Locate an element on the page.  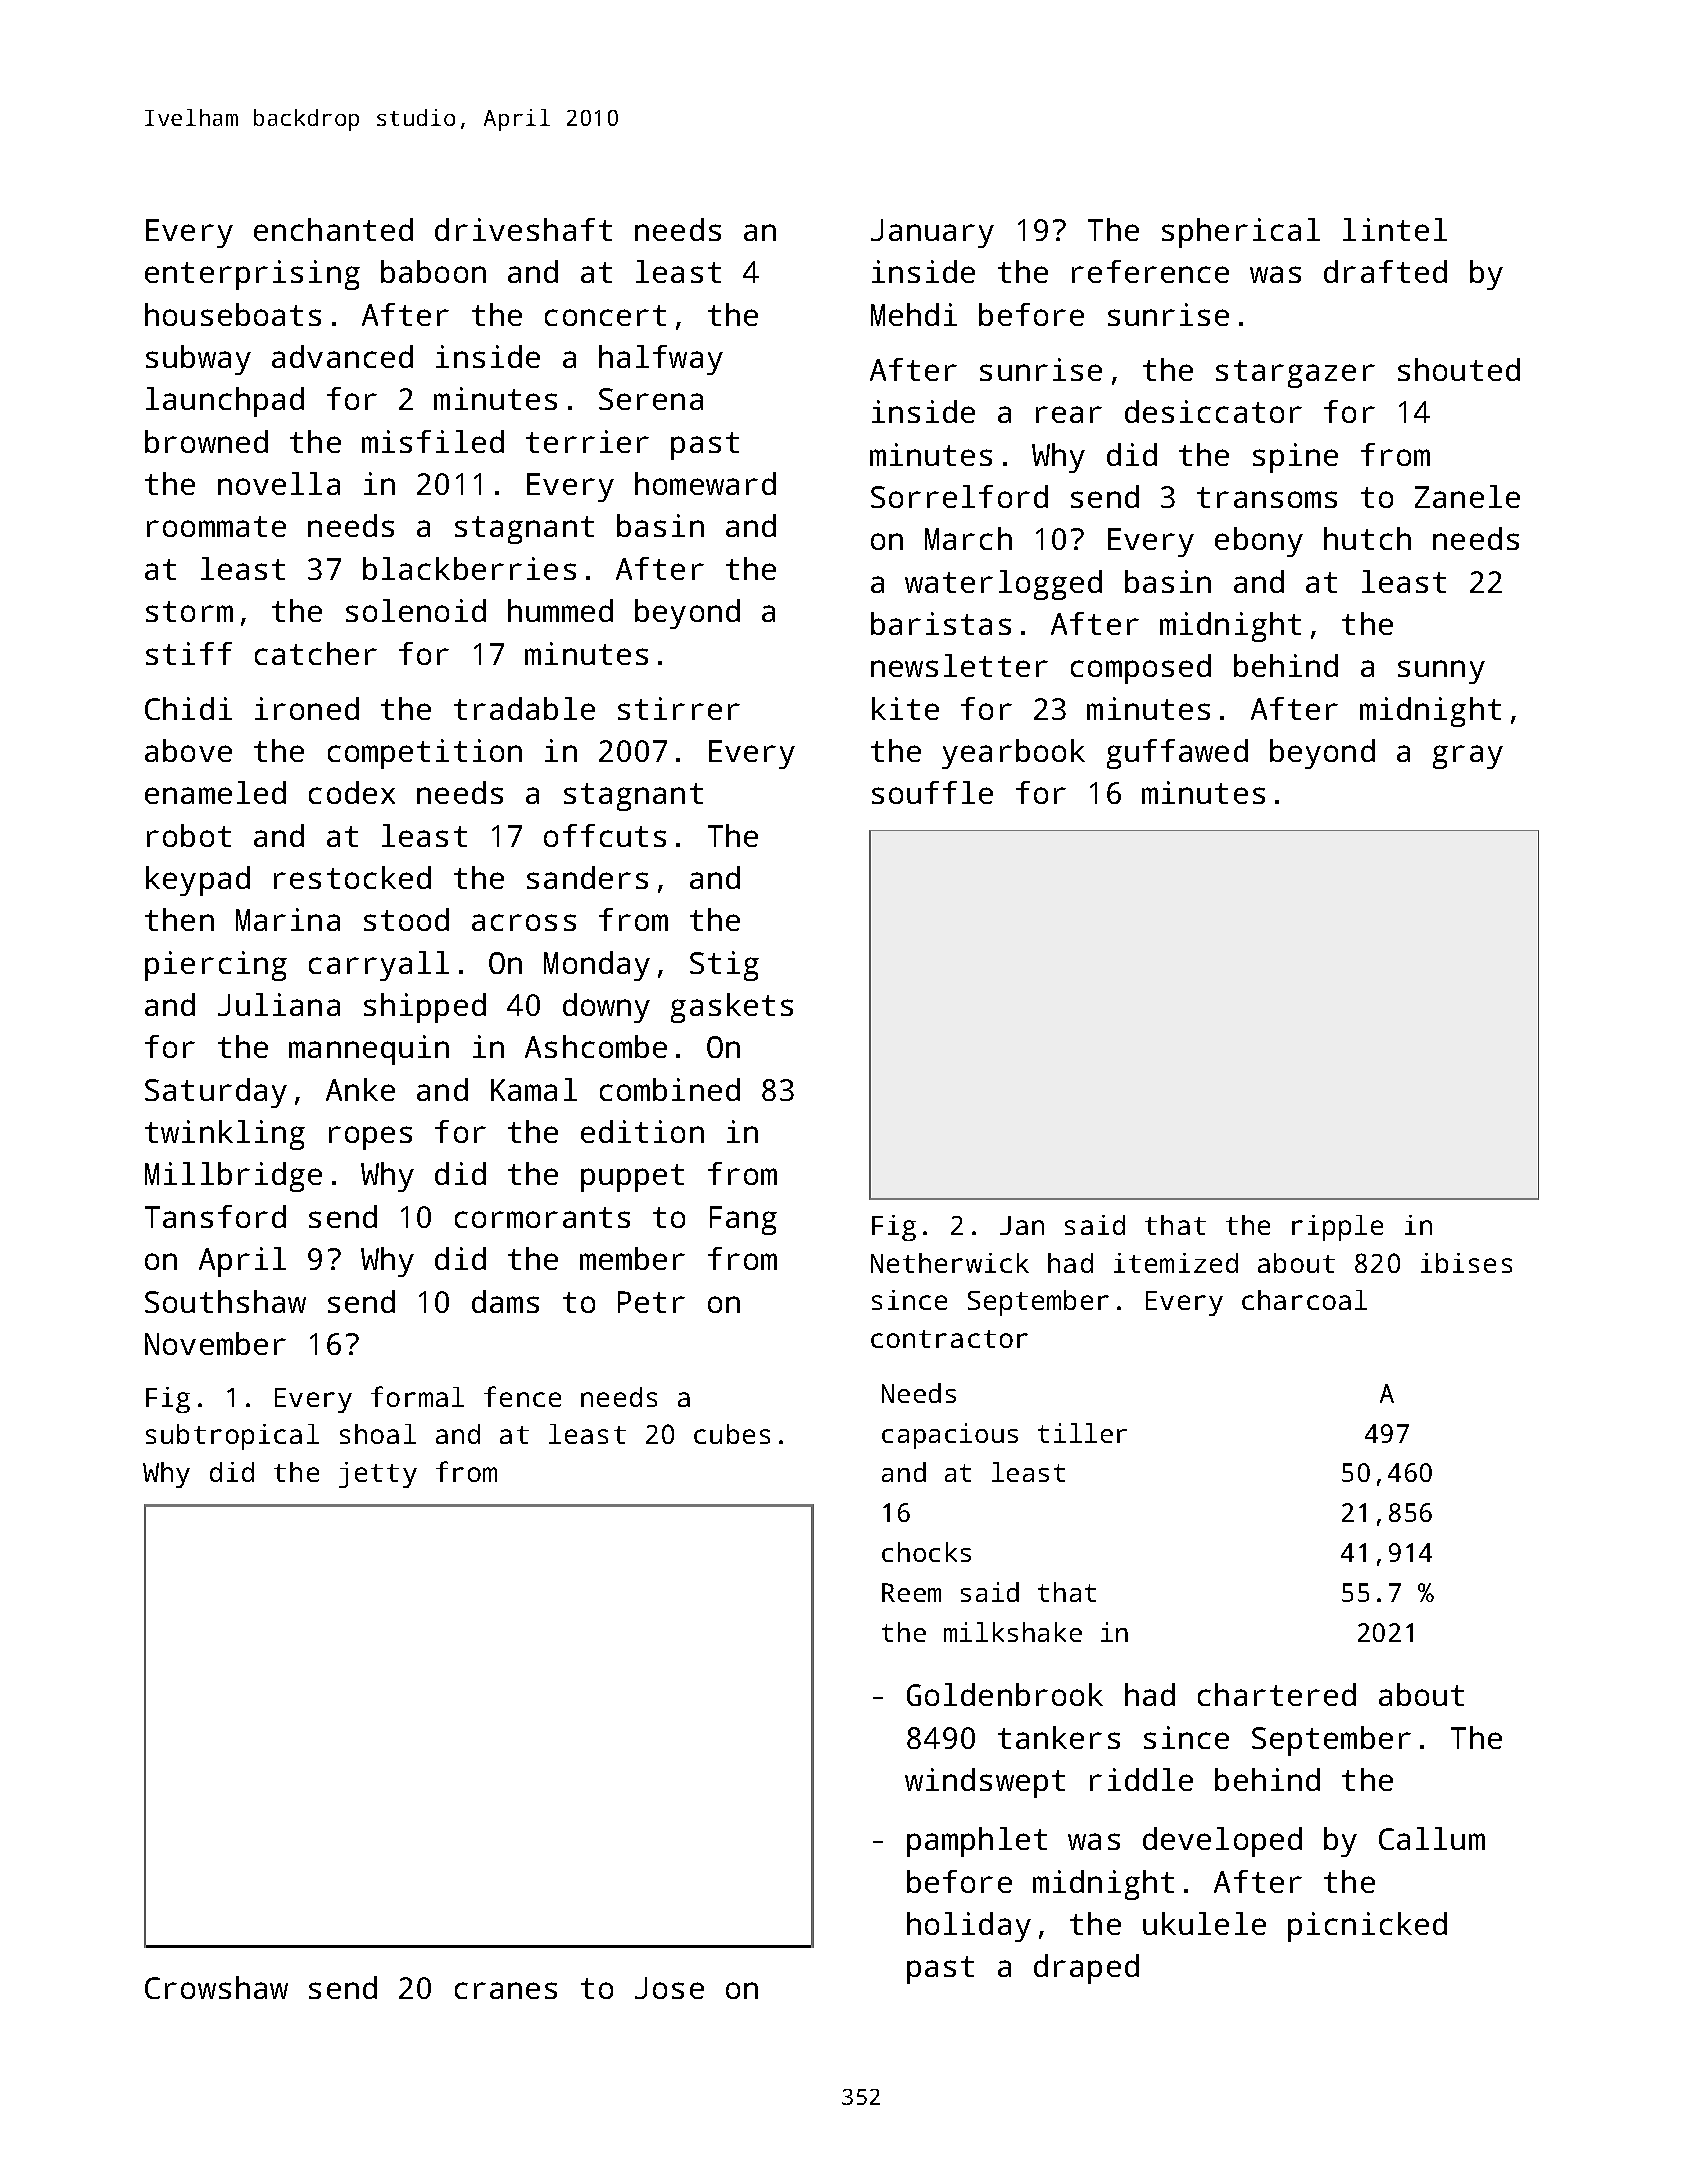
terrier is located at coordinates (587, 441).
